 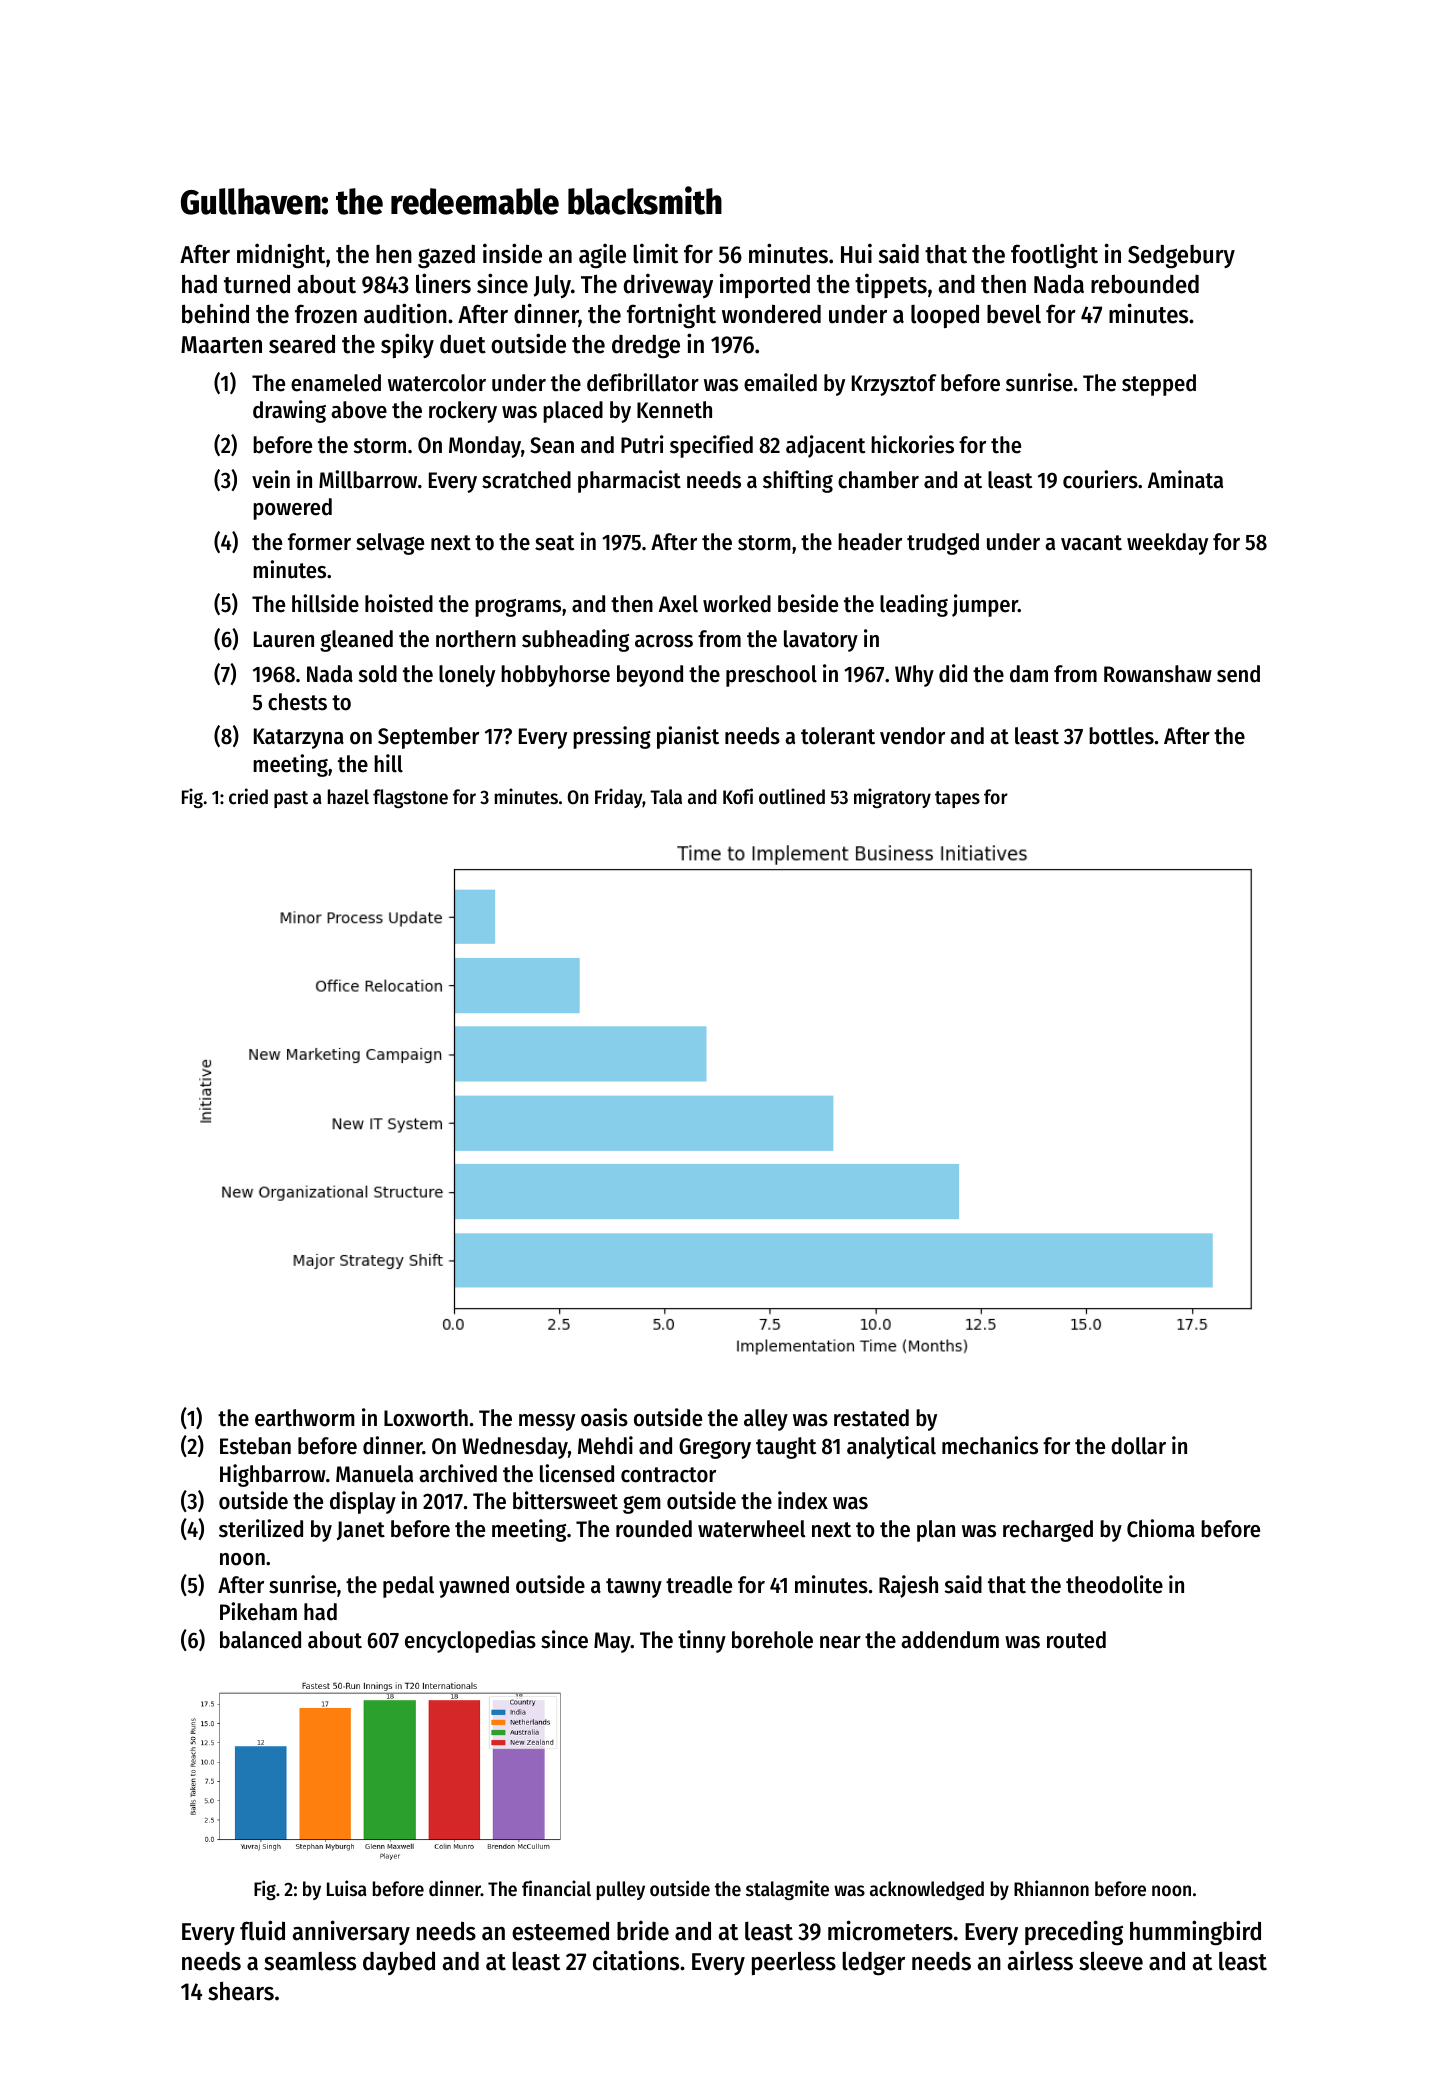 What do you see at coordinates (281, 255) in the document?
I see `midnight` at bounding box center [281, 255].
